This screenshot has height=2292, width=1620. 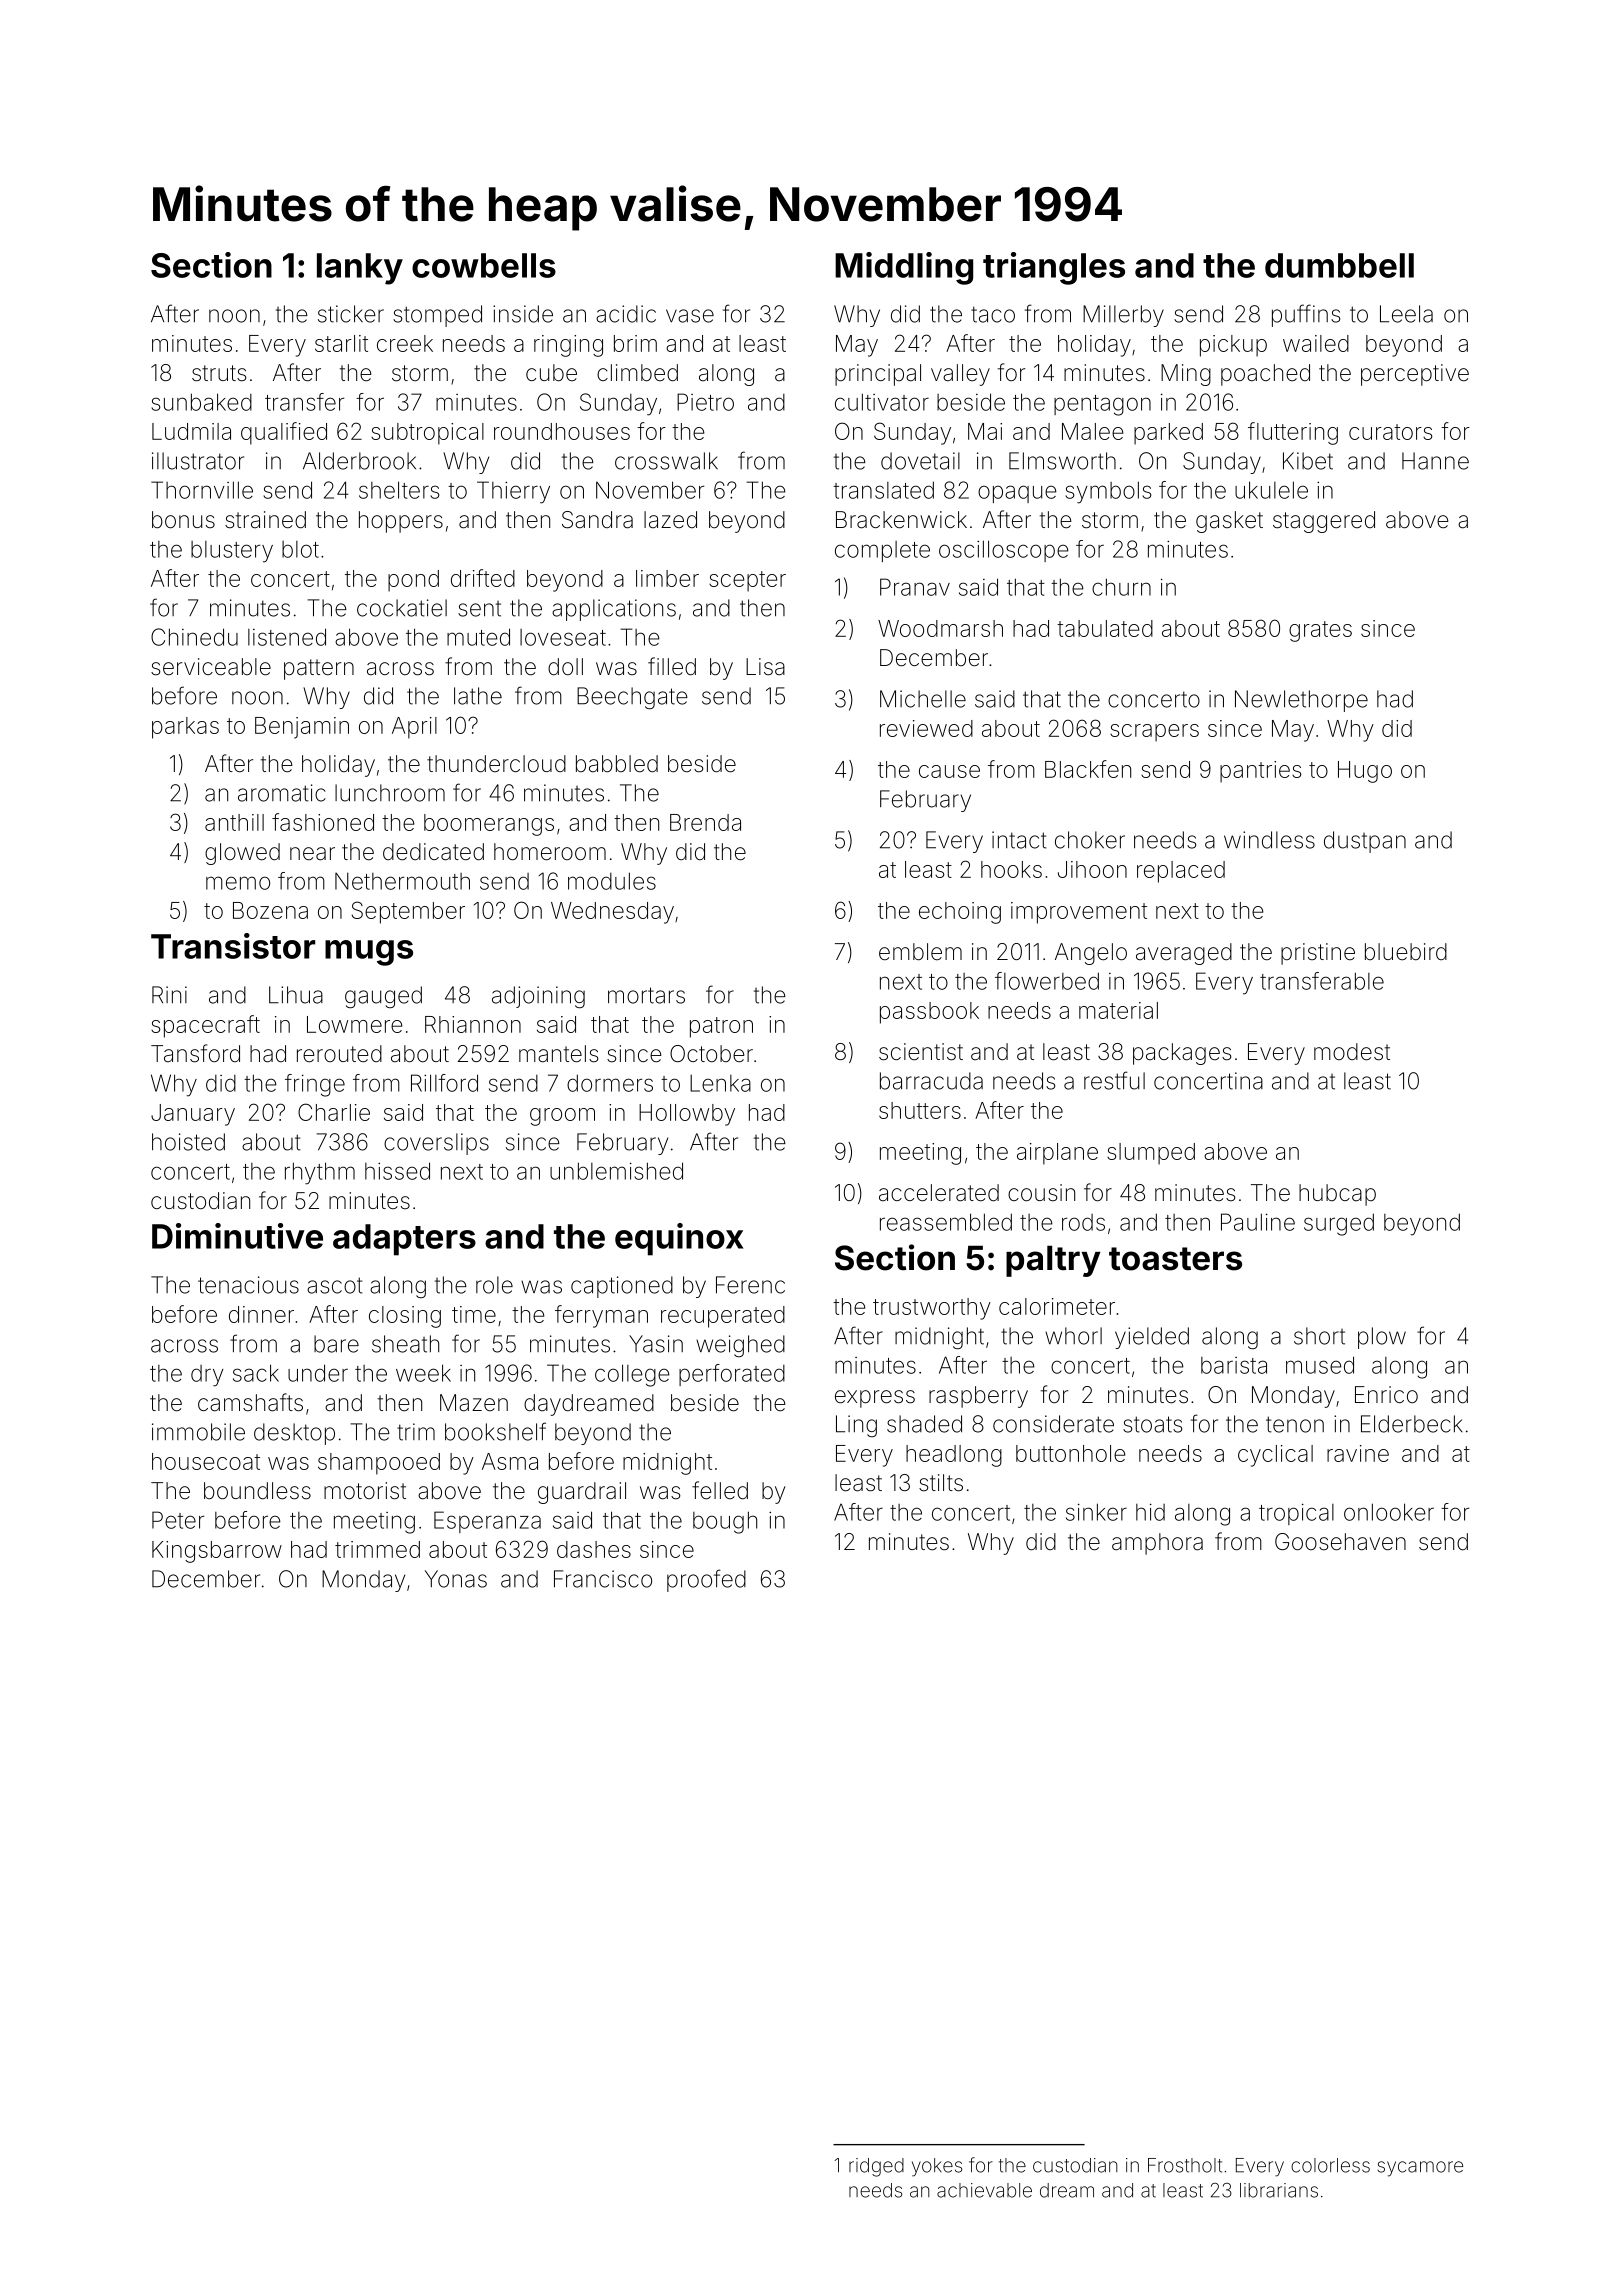 What do you see at coordinates (185, 728) in the screenshot?
I see `parkas` at bounding box center [185, 728].
